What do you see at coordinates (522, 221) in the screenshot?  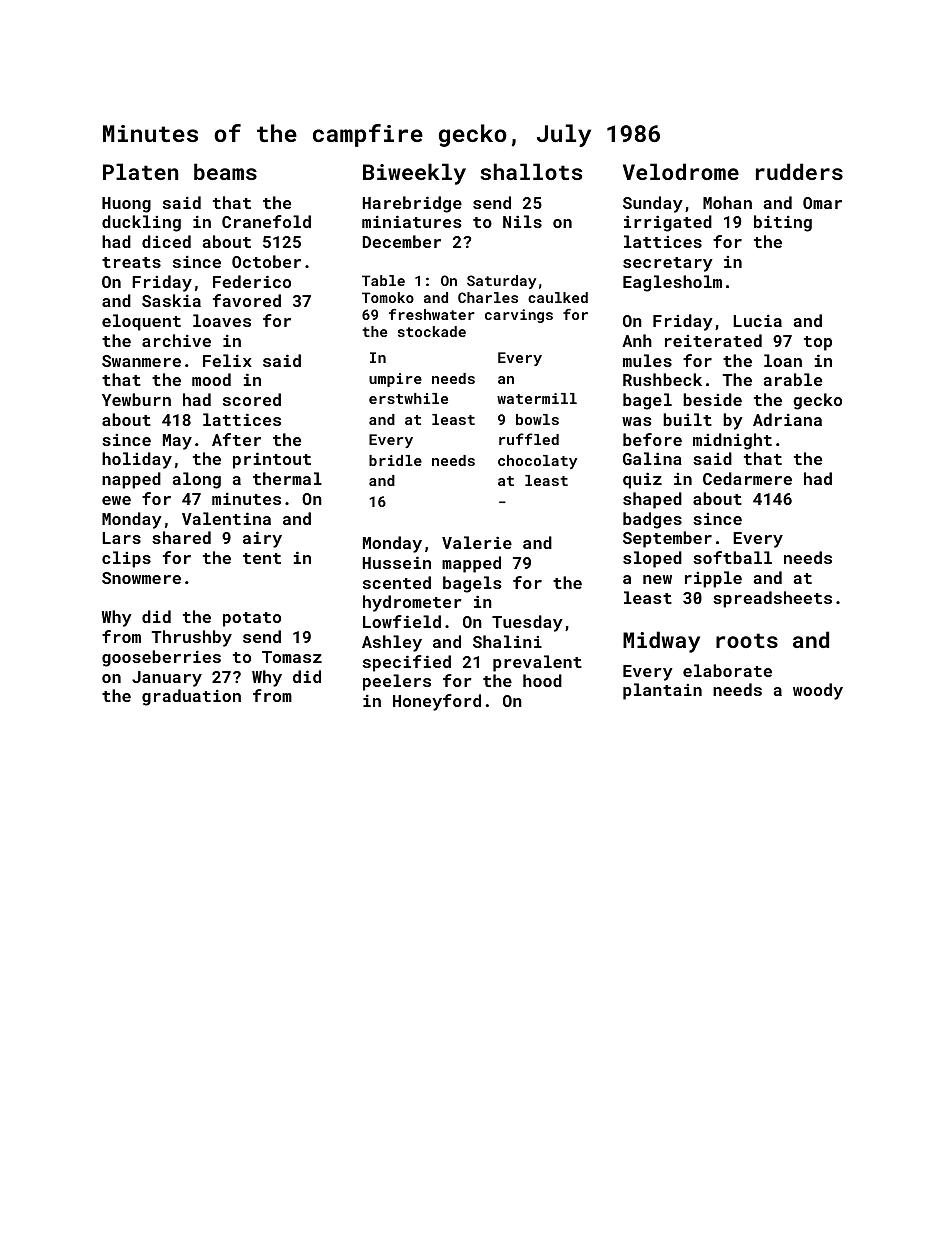 I see `Nils` at bounding box center [522, 221].
